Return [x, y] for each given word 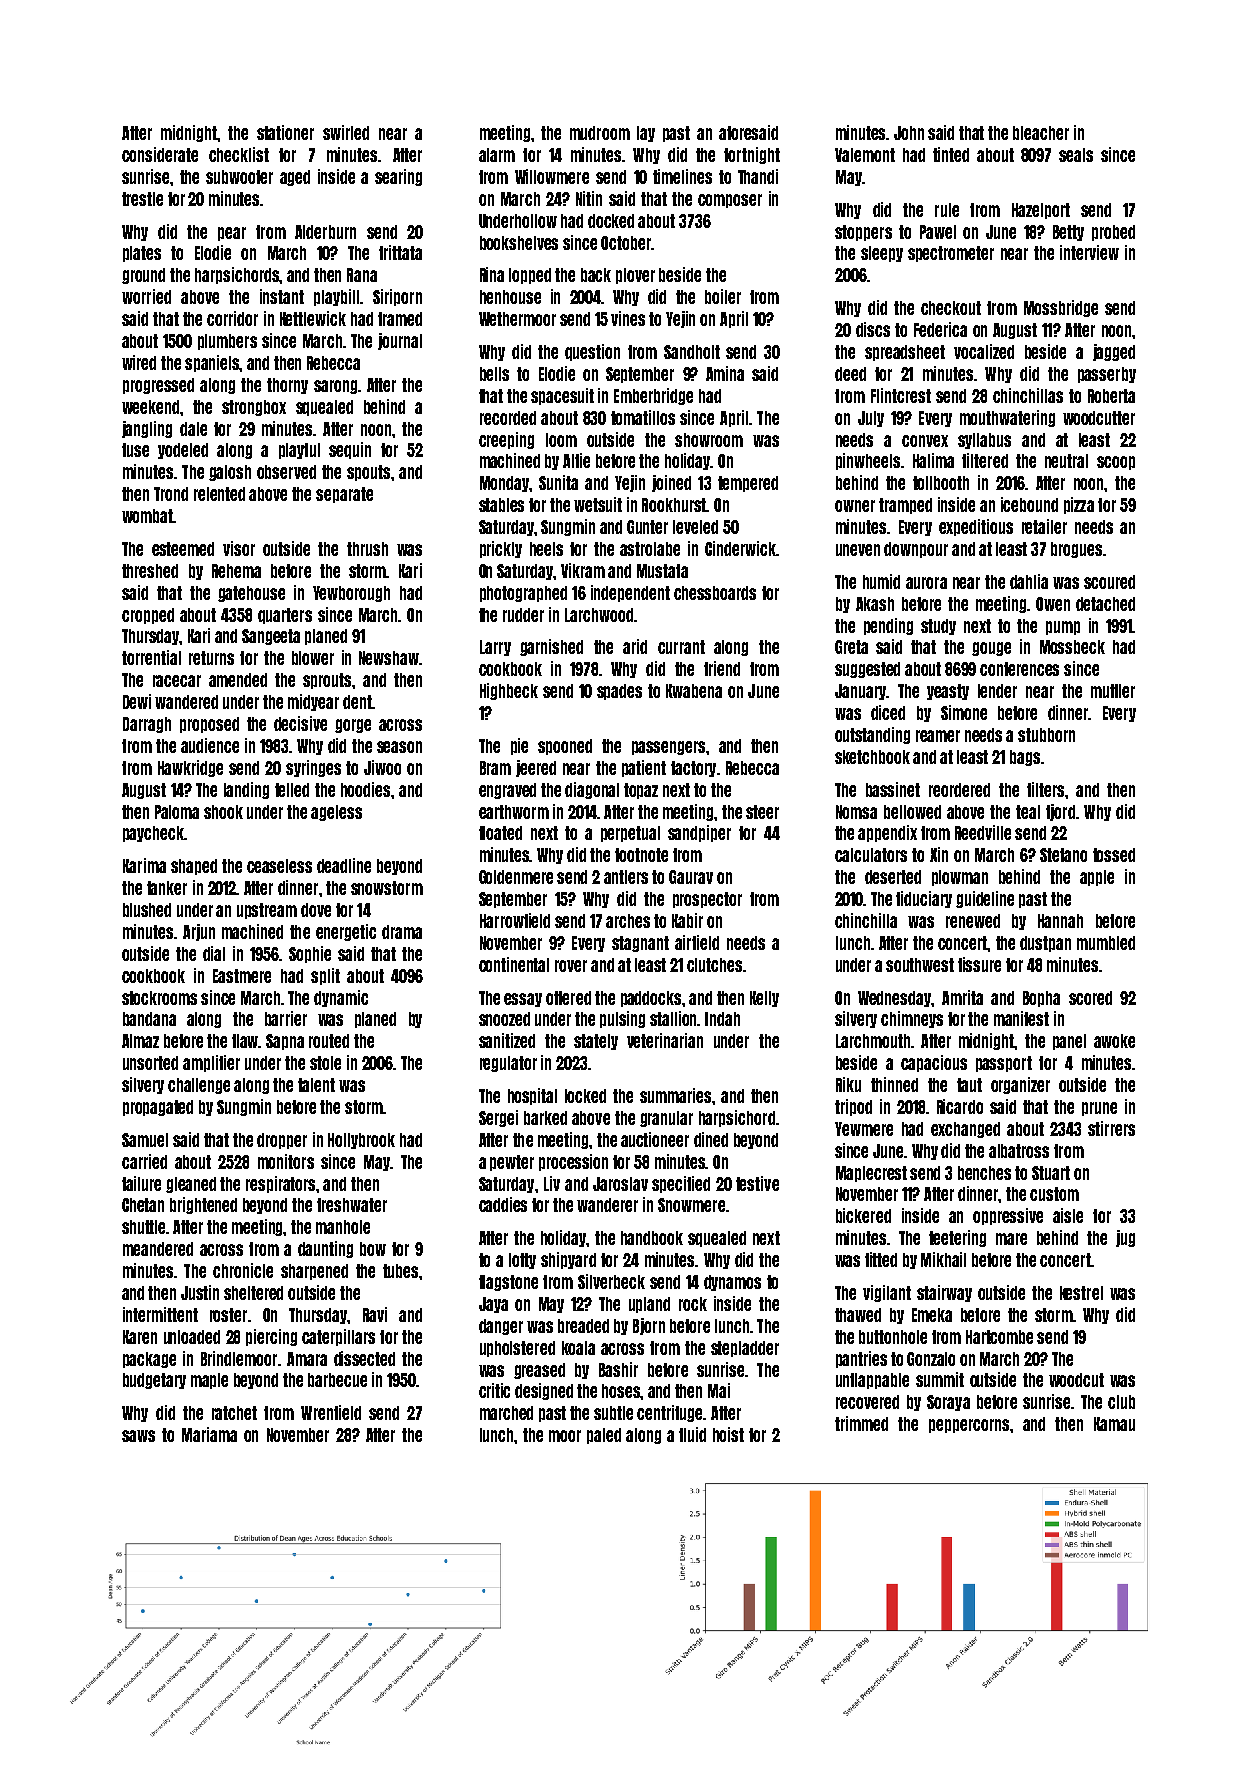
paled [604, 1436]
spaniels [212, 363]
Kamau [1114, 1424]
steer [762, 812]
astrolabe [650, 549]
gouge [991, 649]
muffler [1113, 691]
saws [138, 1436]
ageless [336, 813]
